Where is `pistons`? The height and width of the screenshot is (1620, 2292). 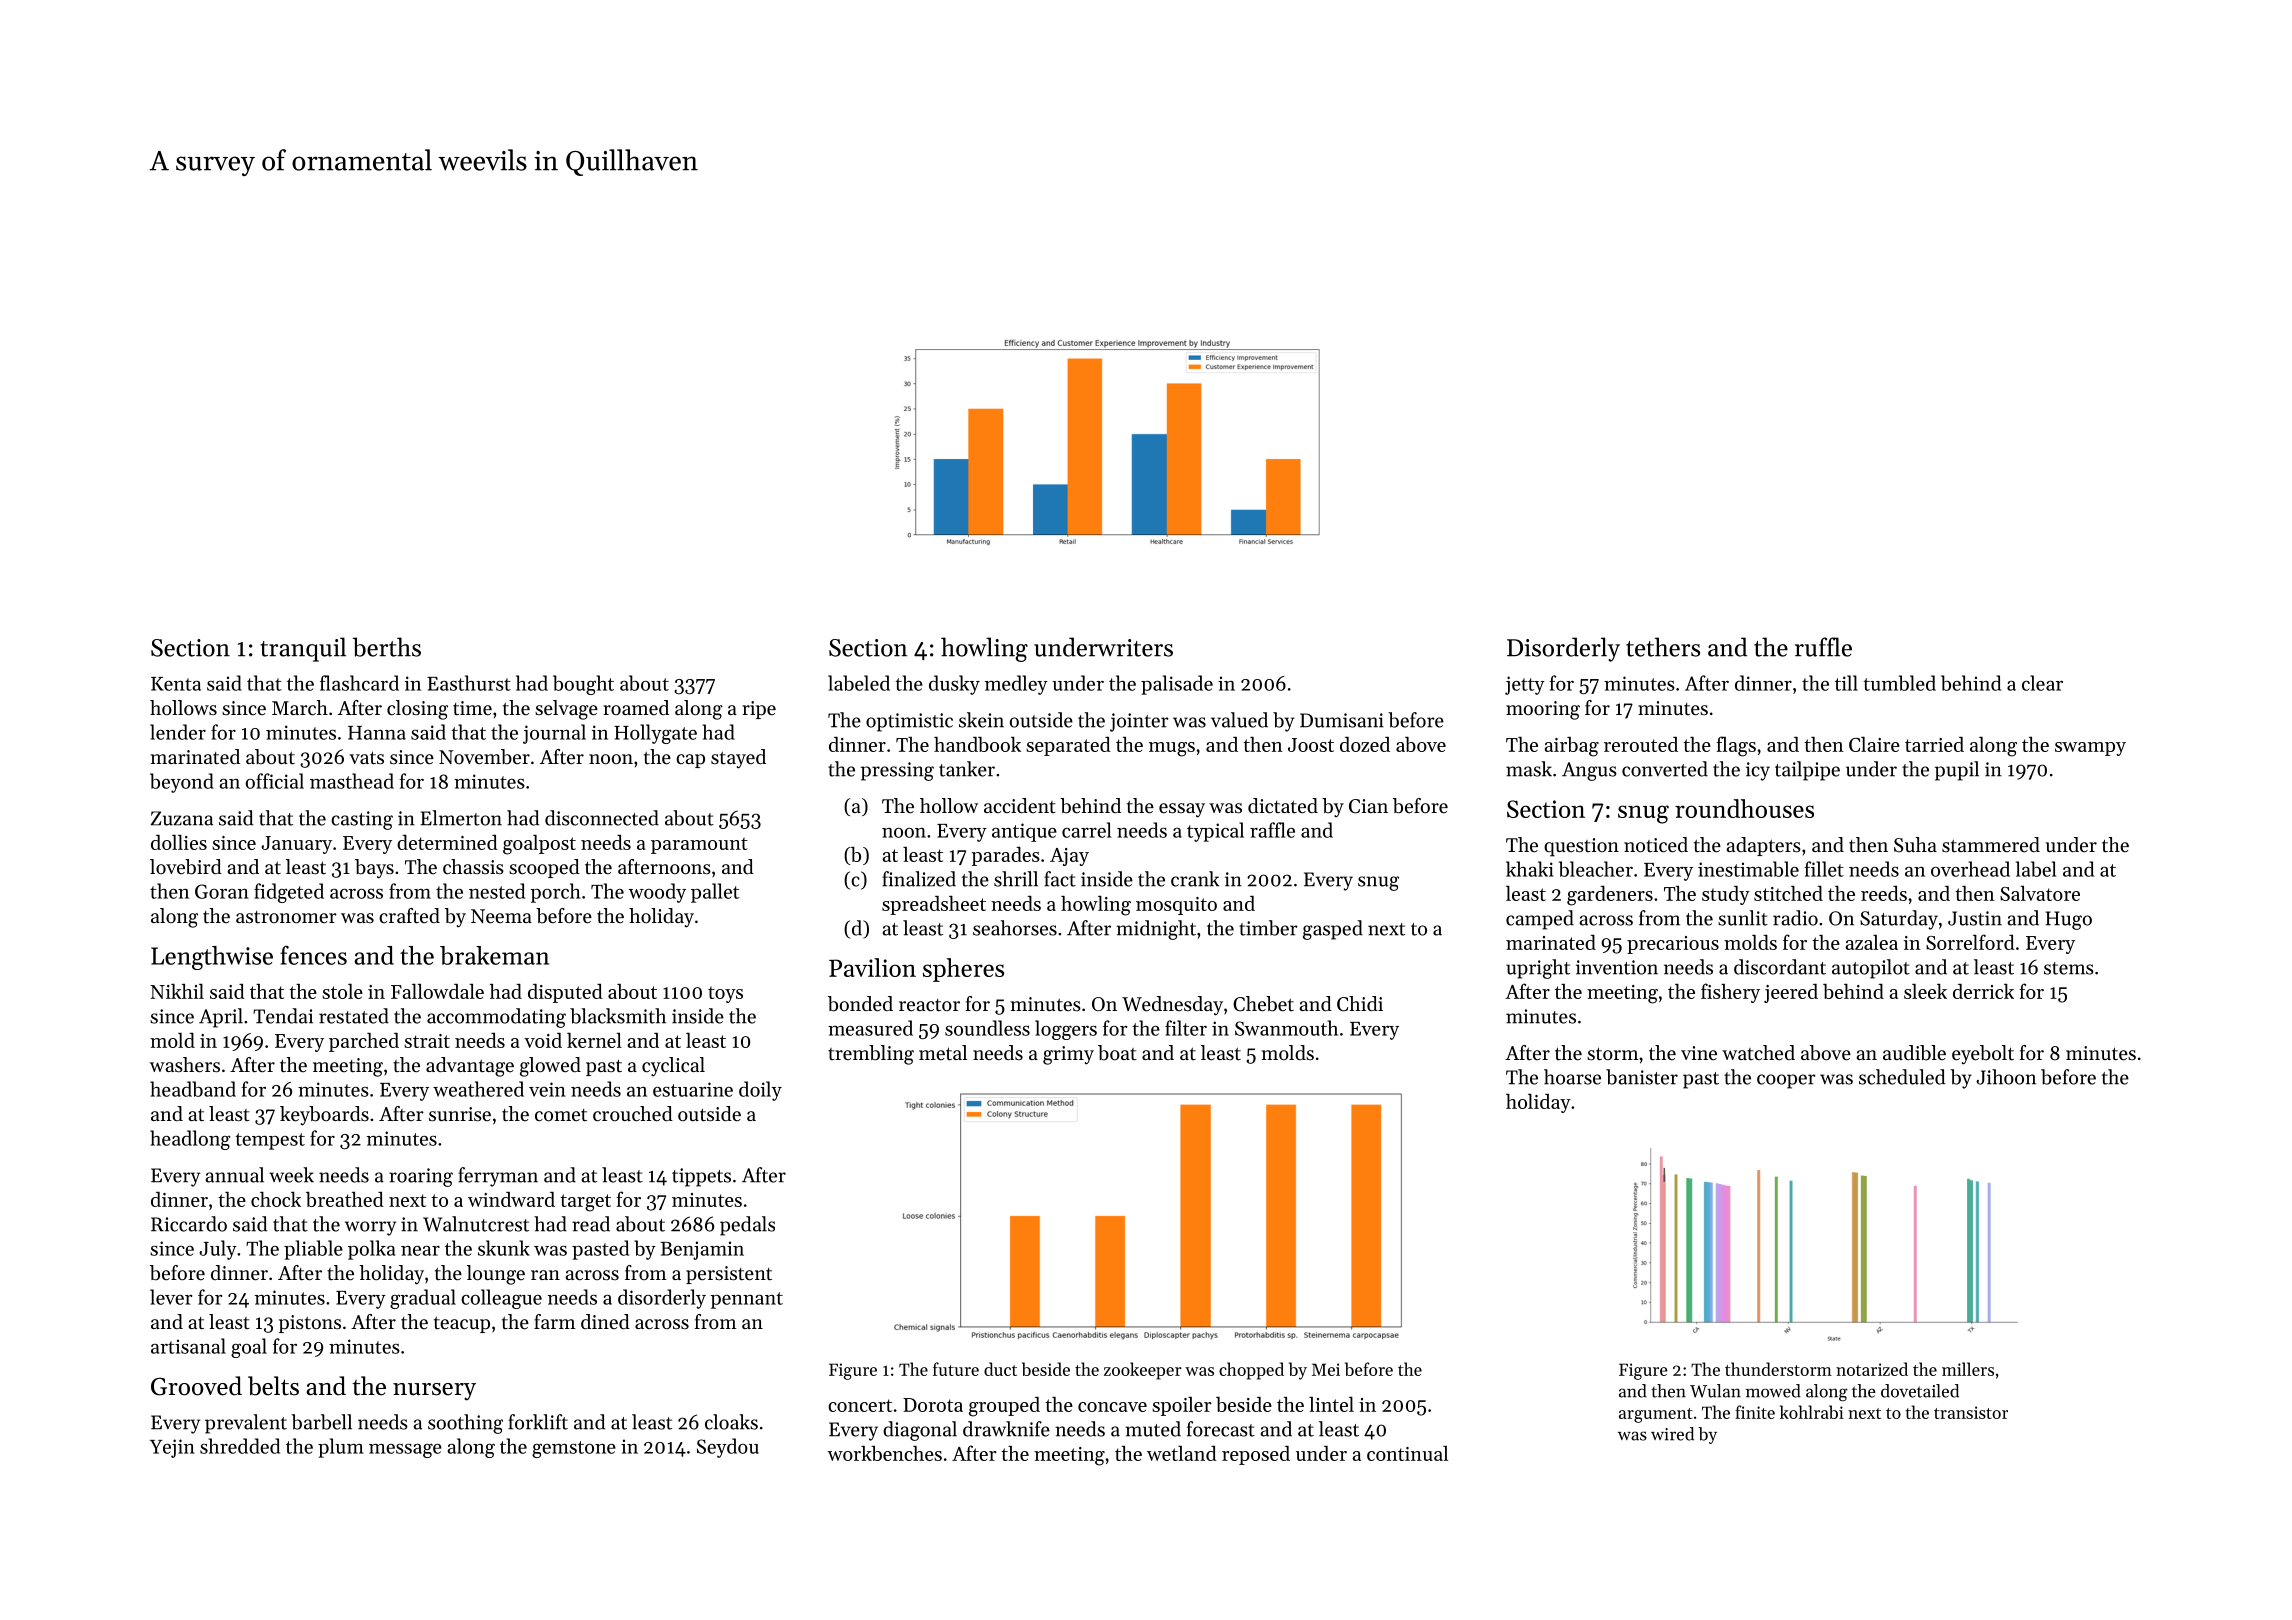
pistons is located at coordinates (310, 1324).
